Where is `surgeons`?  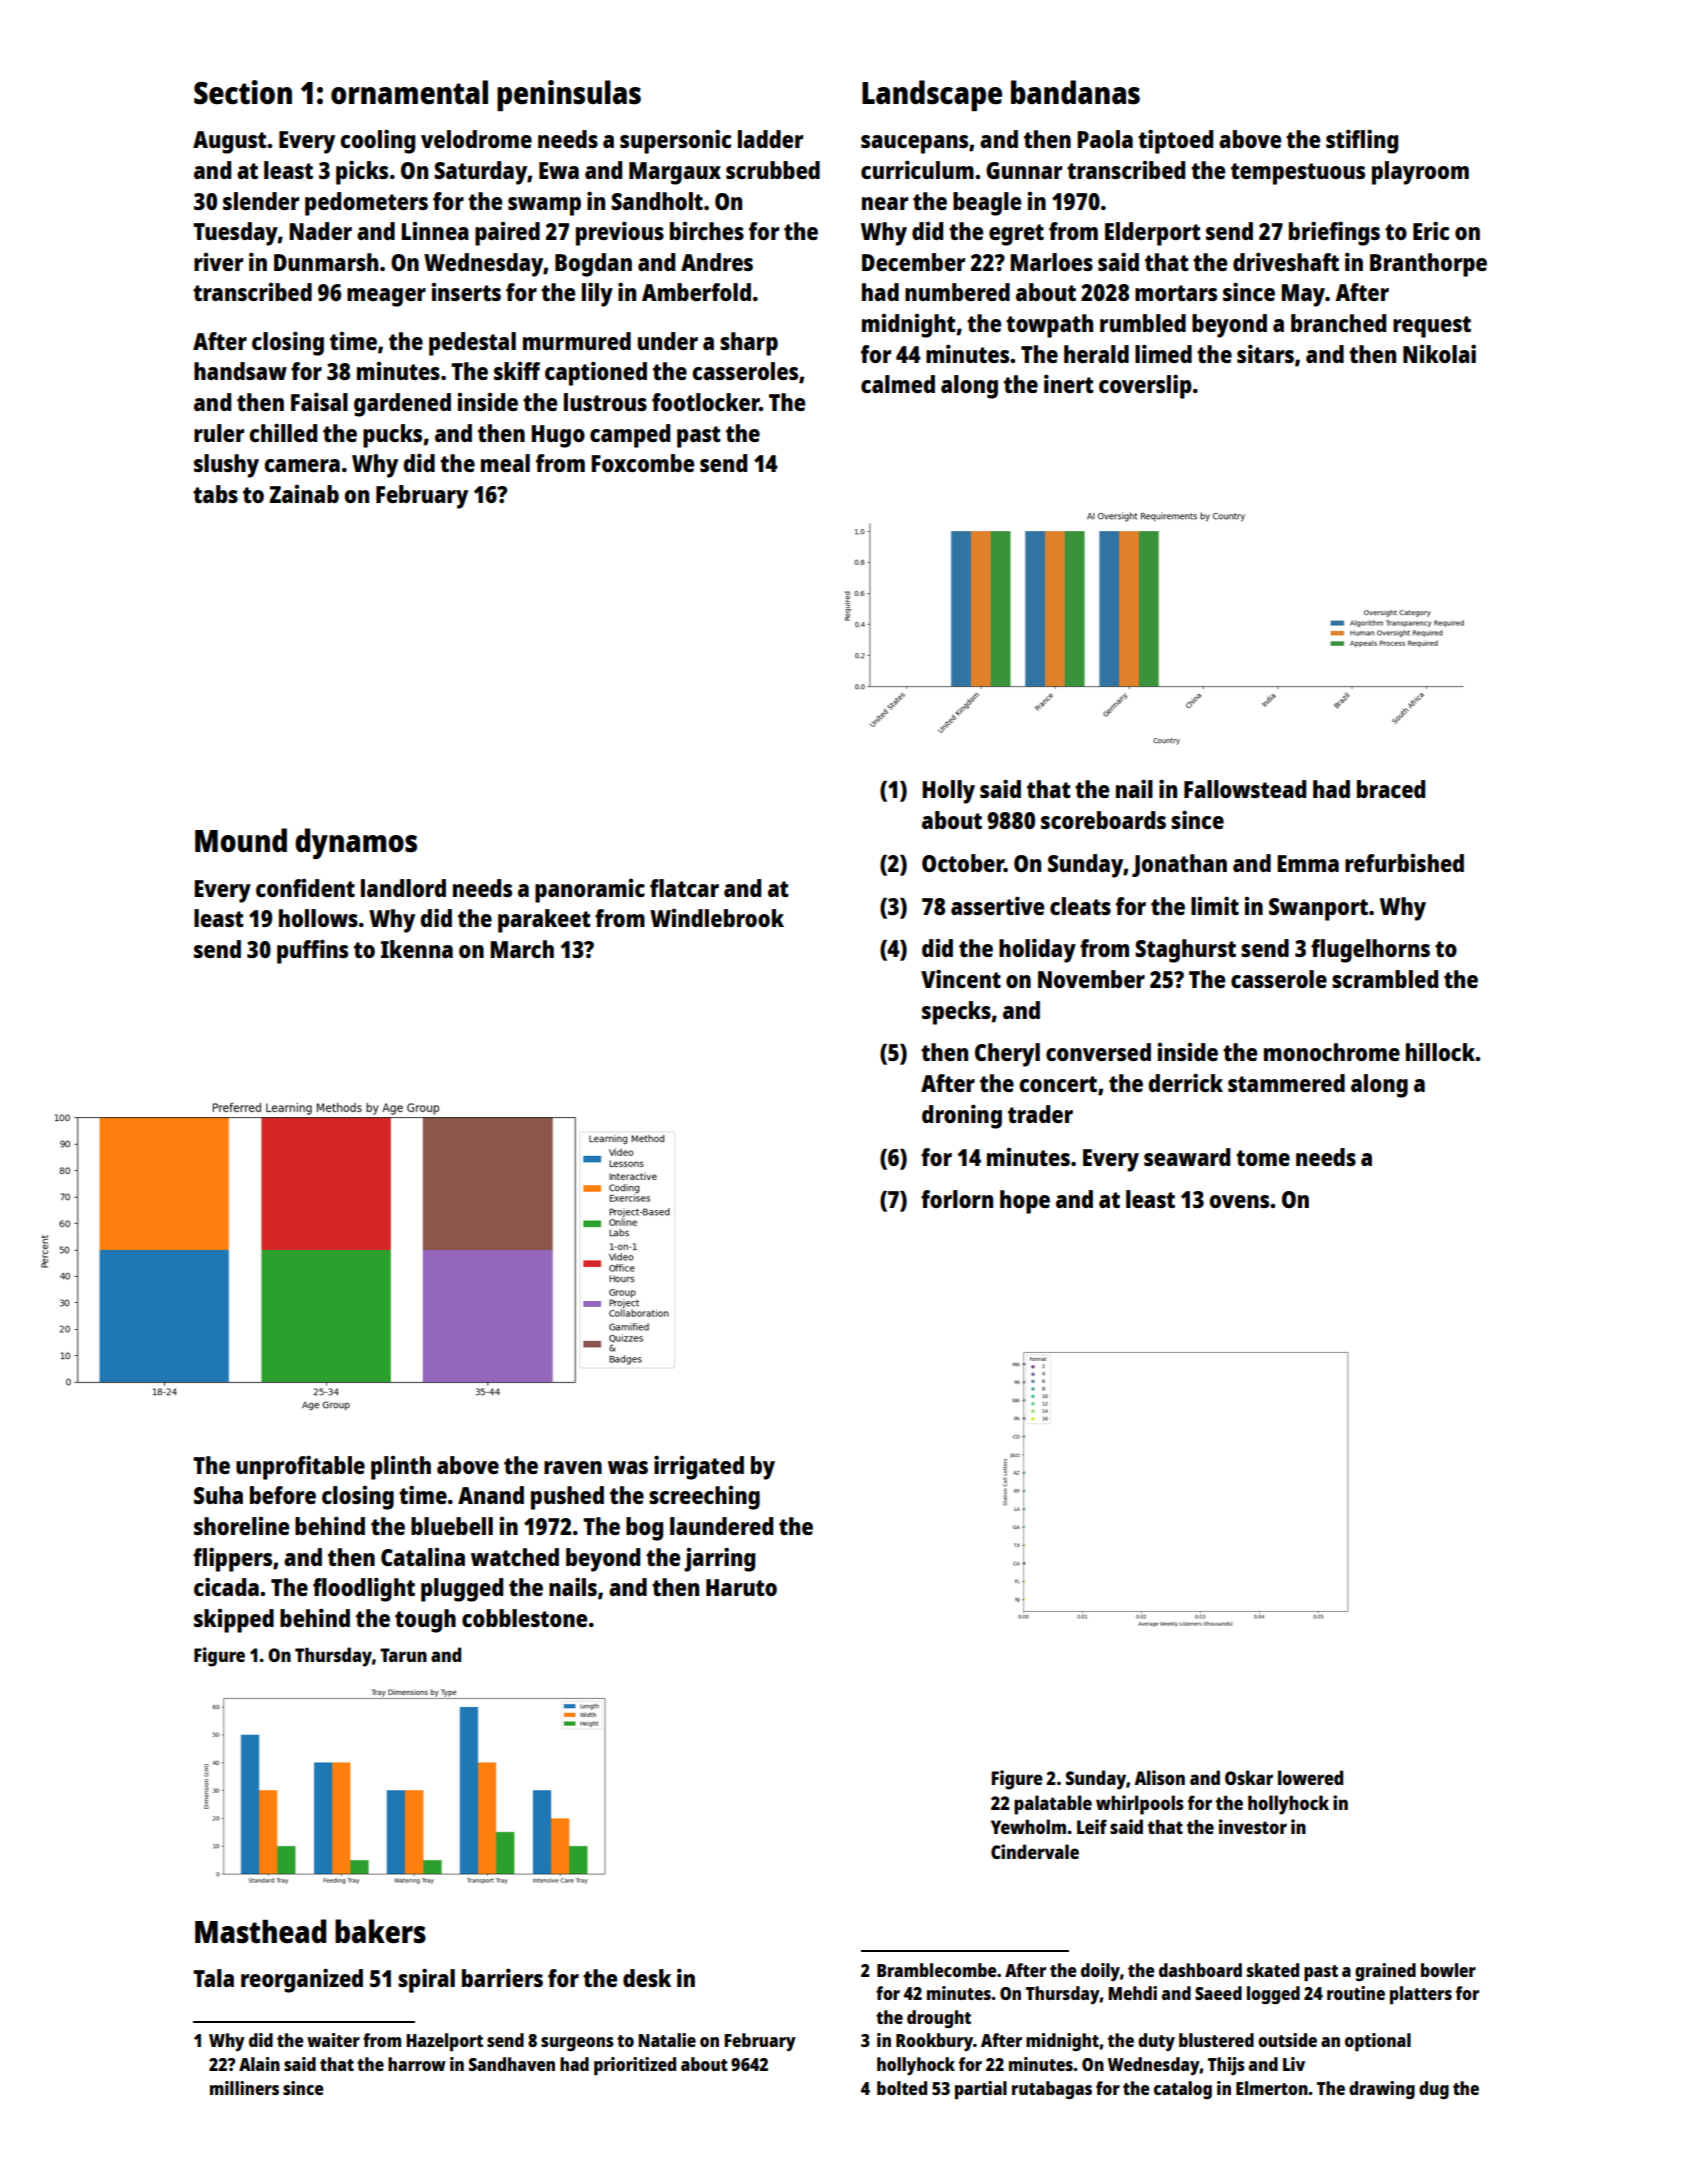
surgeons is located at coordinates (577, 2044).
